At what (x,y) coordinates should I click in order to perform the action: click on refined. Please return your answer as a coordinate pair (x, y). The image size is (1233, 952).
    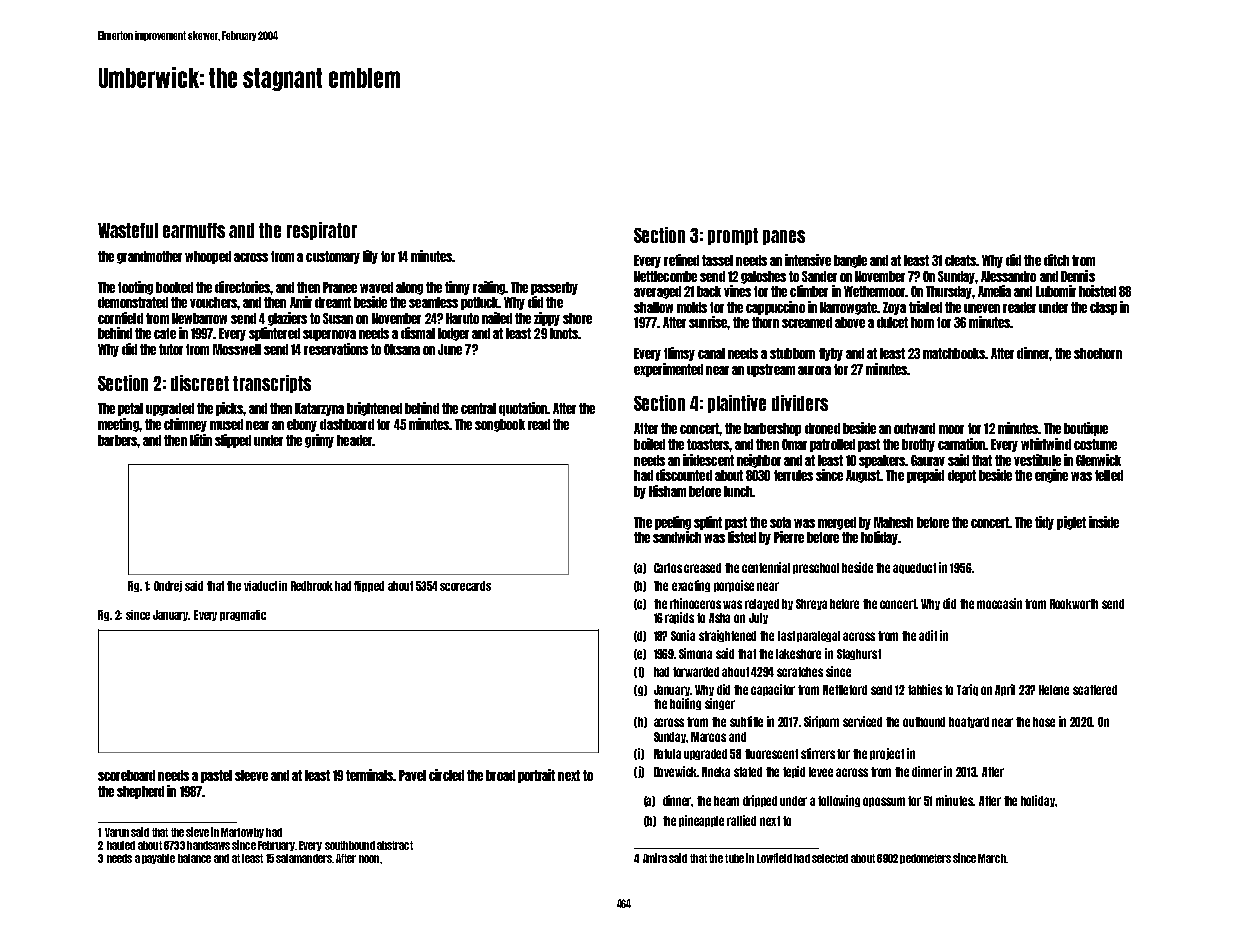
    Looking at the image, I should click on (681, 260).
